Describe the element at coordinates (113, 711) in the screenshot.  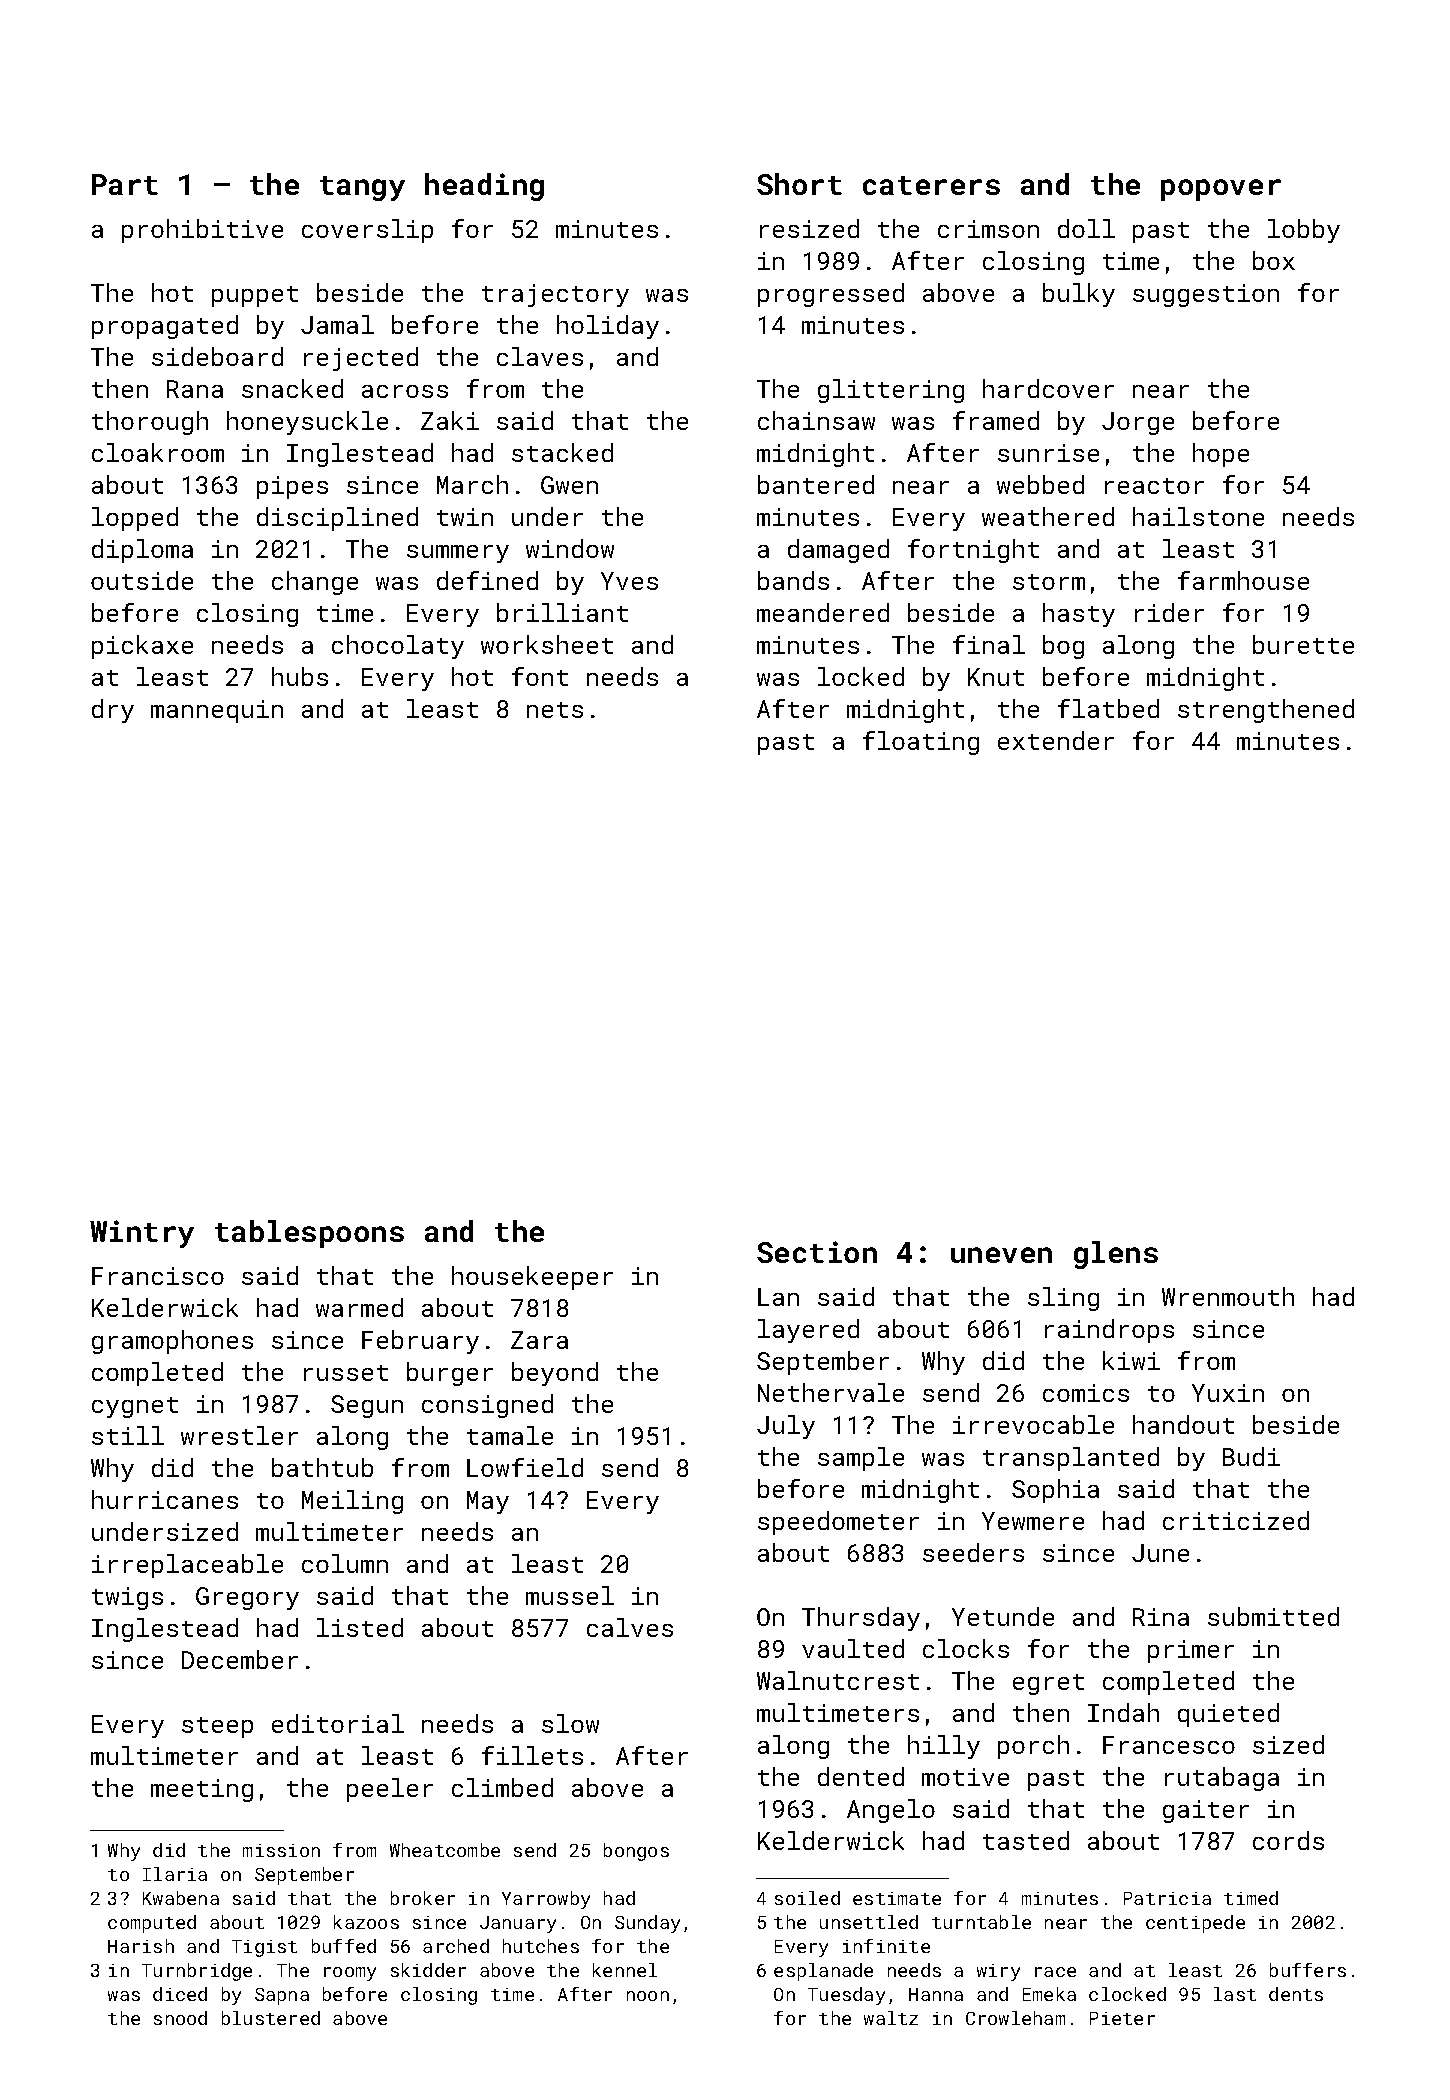
I see `dry` at that location.
